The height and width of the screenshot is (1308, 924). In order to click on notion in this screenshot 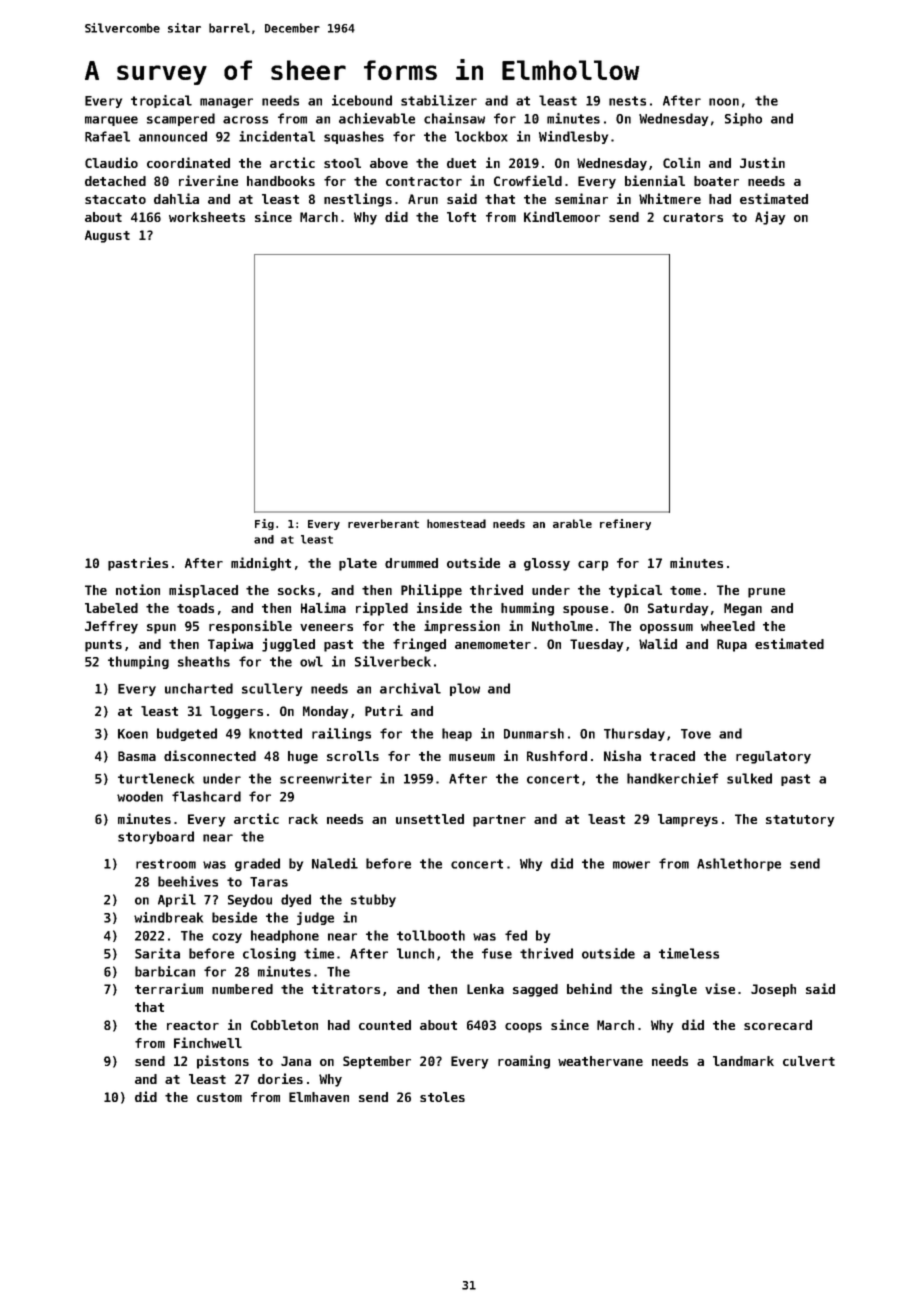, I will do `click(138, 589)`.
